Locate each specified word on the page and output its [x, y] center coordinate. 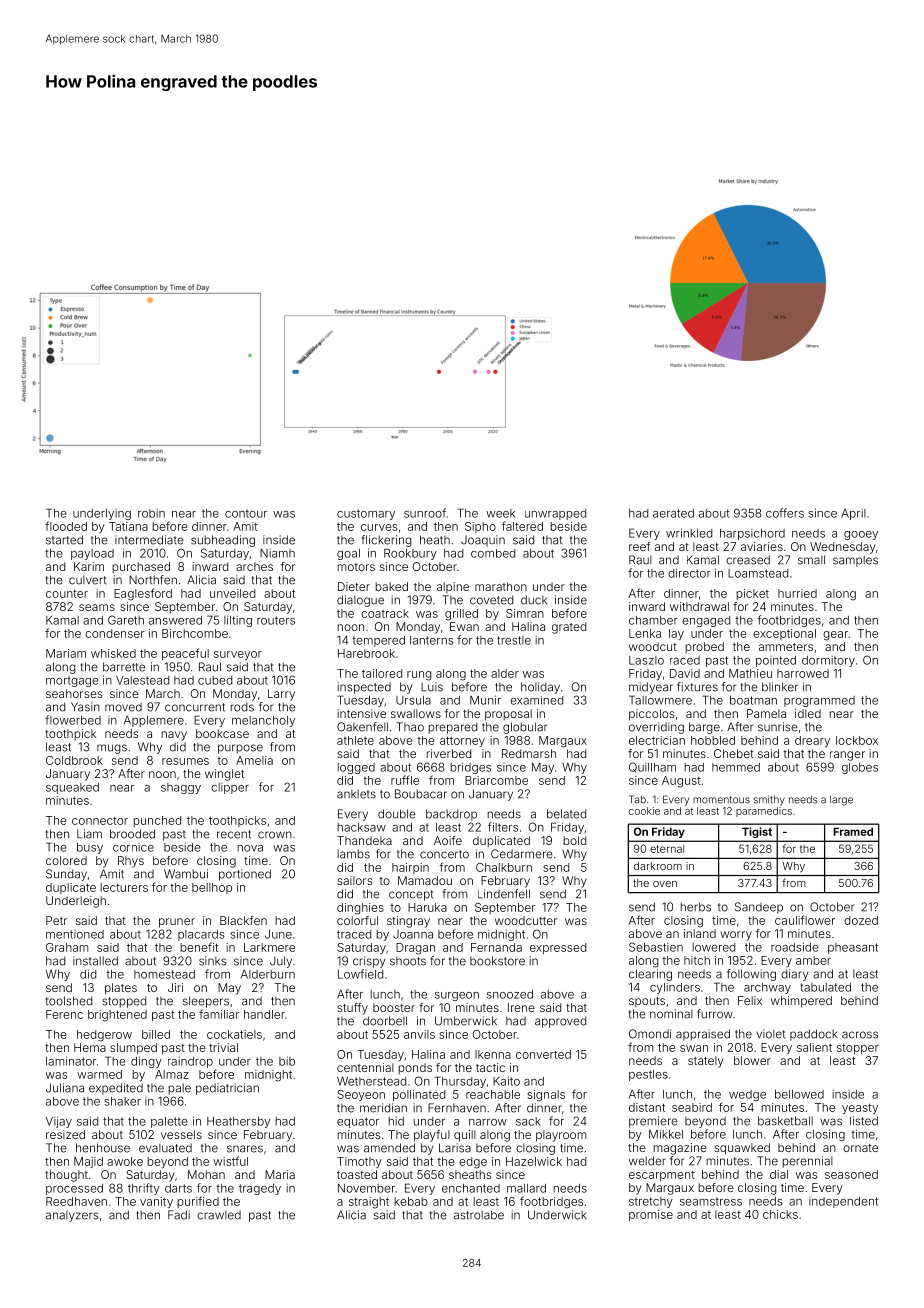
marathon [501, 586]
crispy [369, 962]
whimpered [801, 1002]
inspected [364, 688]
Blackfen [243, 920]
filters [503, 827]
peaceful [185, 654]
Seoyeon [361, 1095]
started [64, 540]
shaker [122, 1101]
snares [245, 1149]
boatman [753, 700]
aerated [673, 513]
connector [100, 820]
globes [860, 768]
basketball [785, 1121]
